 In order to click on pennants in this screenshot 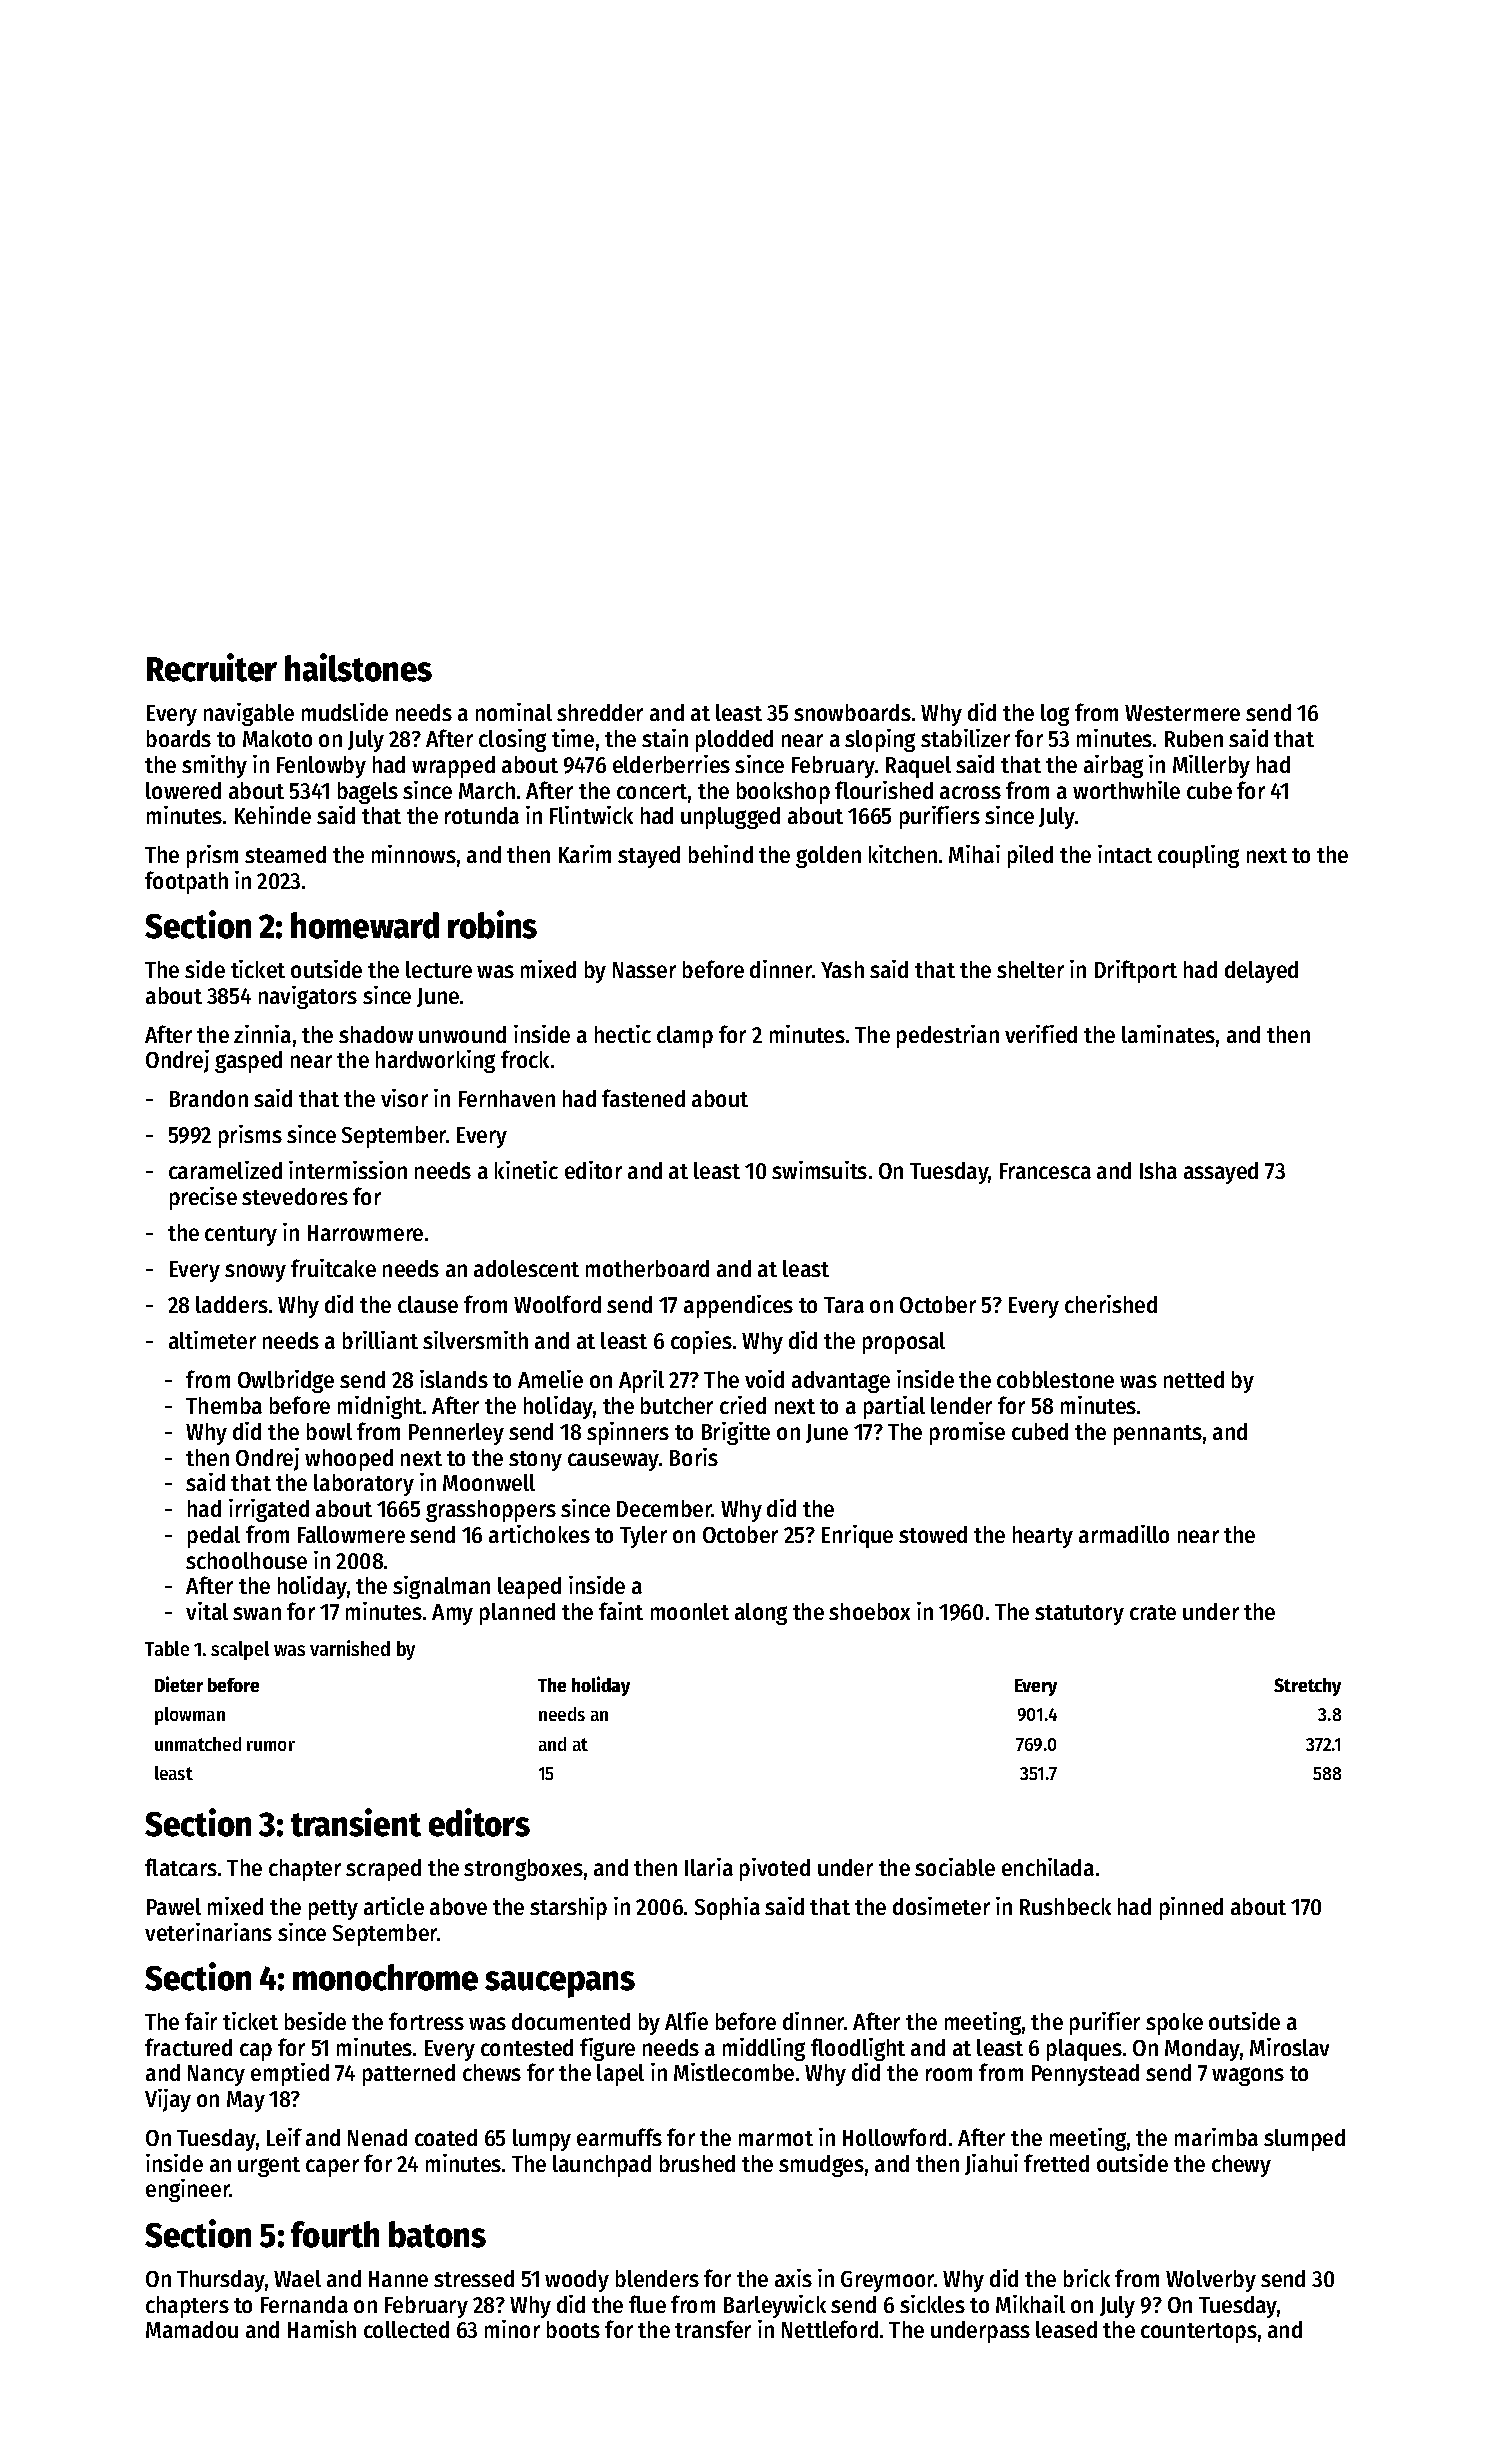, I will do `click(1158, 1435)`.
